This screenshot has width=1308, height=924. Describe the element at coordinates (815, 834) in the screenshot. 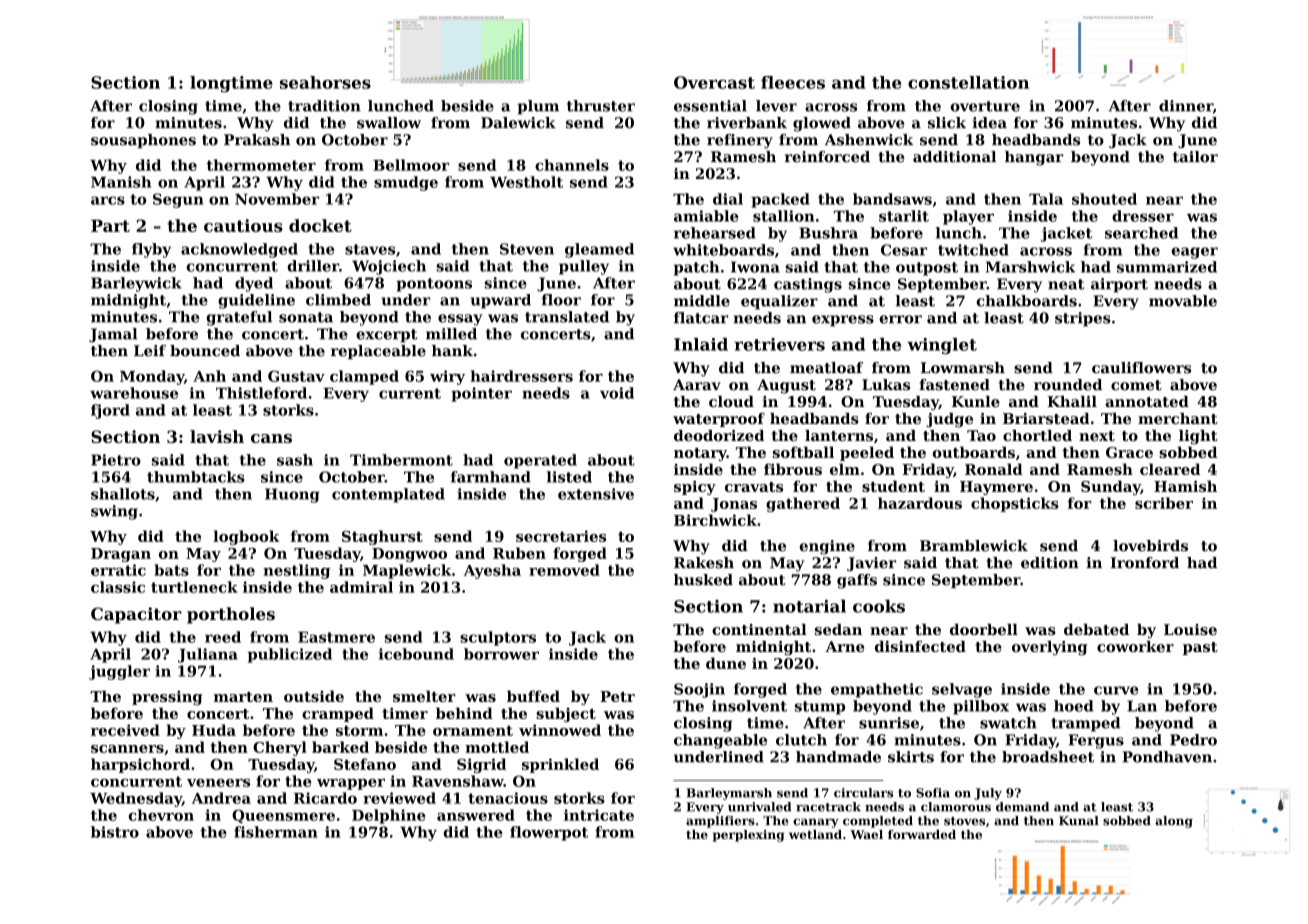

I see `wetland` at that location.
